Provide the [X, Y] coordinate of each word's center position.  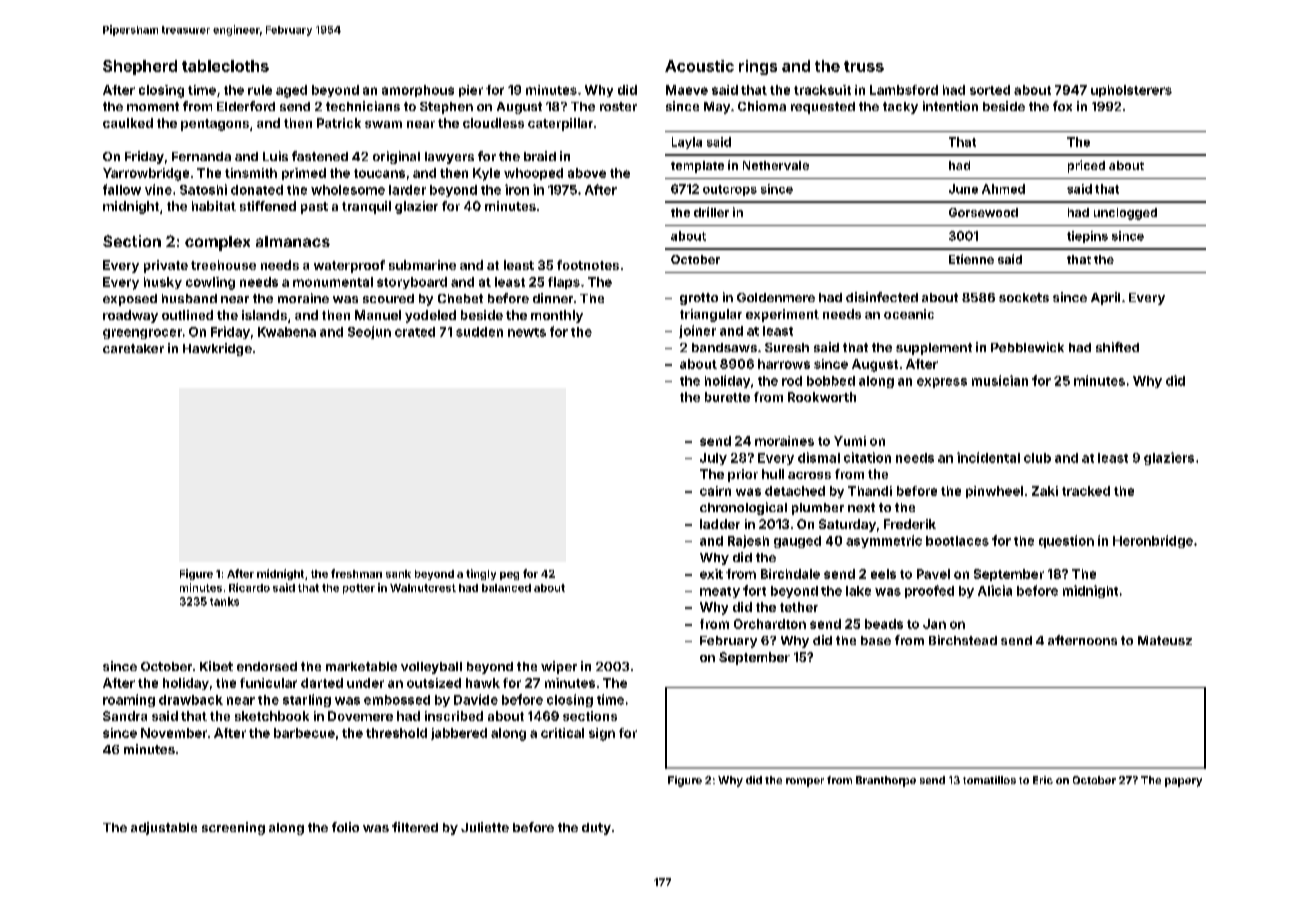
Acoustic [699, 66]
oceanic [909, 314]
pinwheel [994, 492]
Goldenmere [776, 297]
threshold [396, 733]
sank [398, 574]
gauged [797, 542]
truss [864, 66]
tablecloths [225, 66]
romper [805, 782]
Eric [1043, 780]
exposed [130, 300]
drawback [191, 700]
